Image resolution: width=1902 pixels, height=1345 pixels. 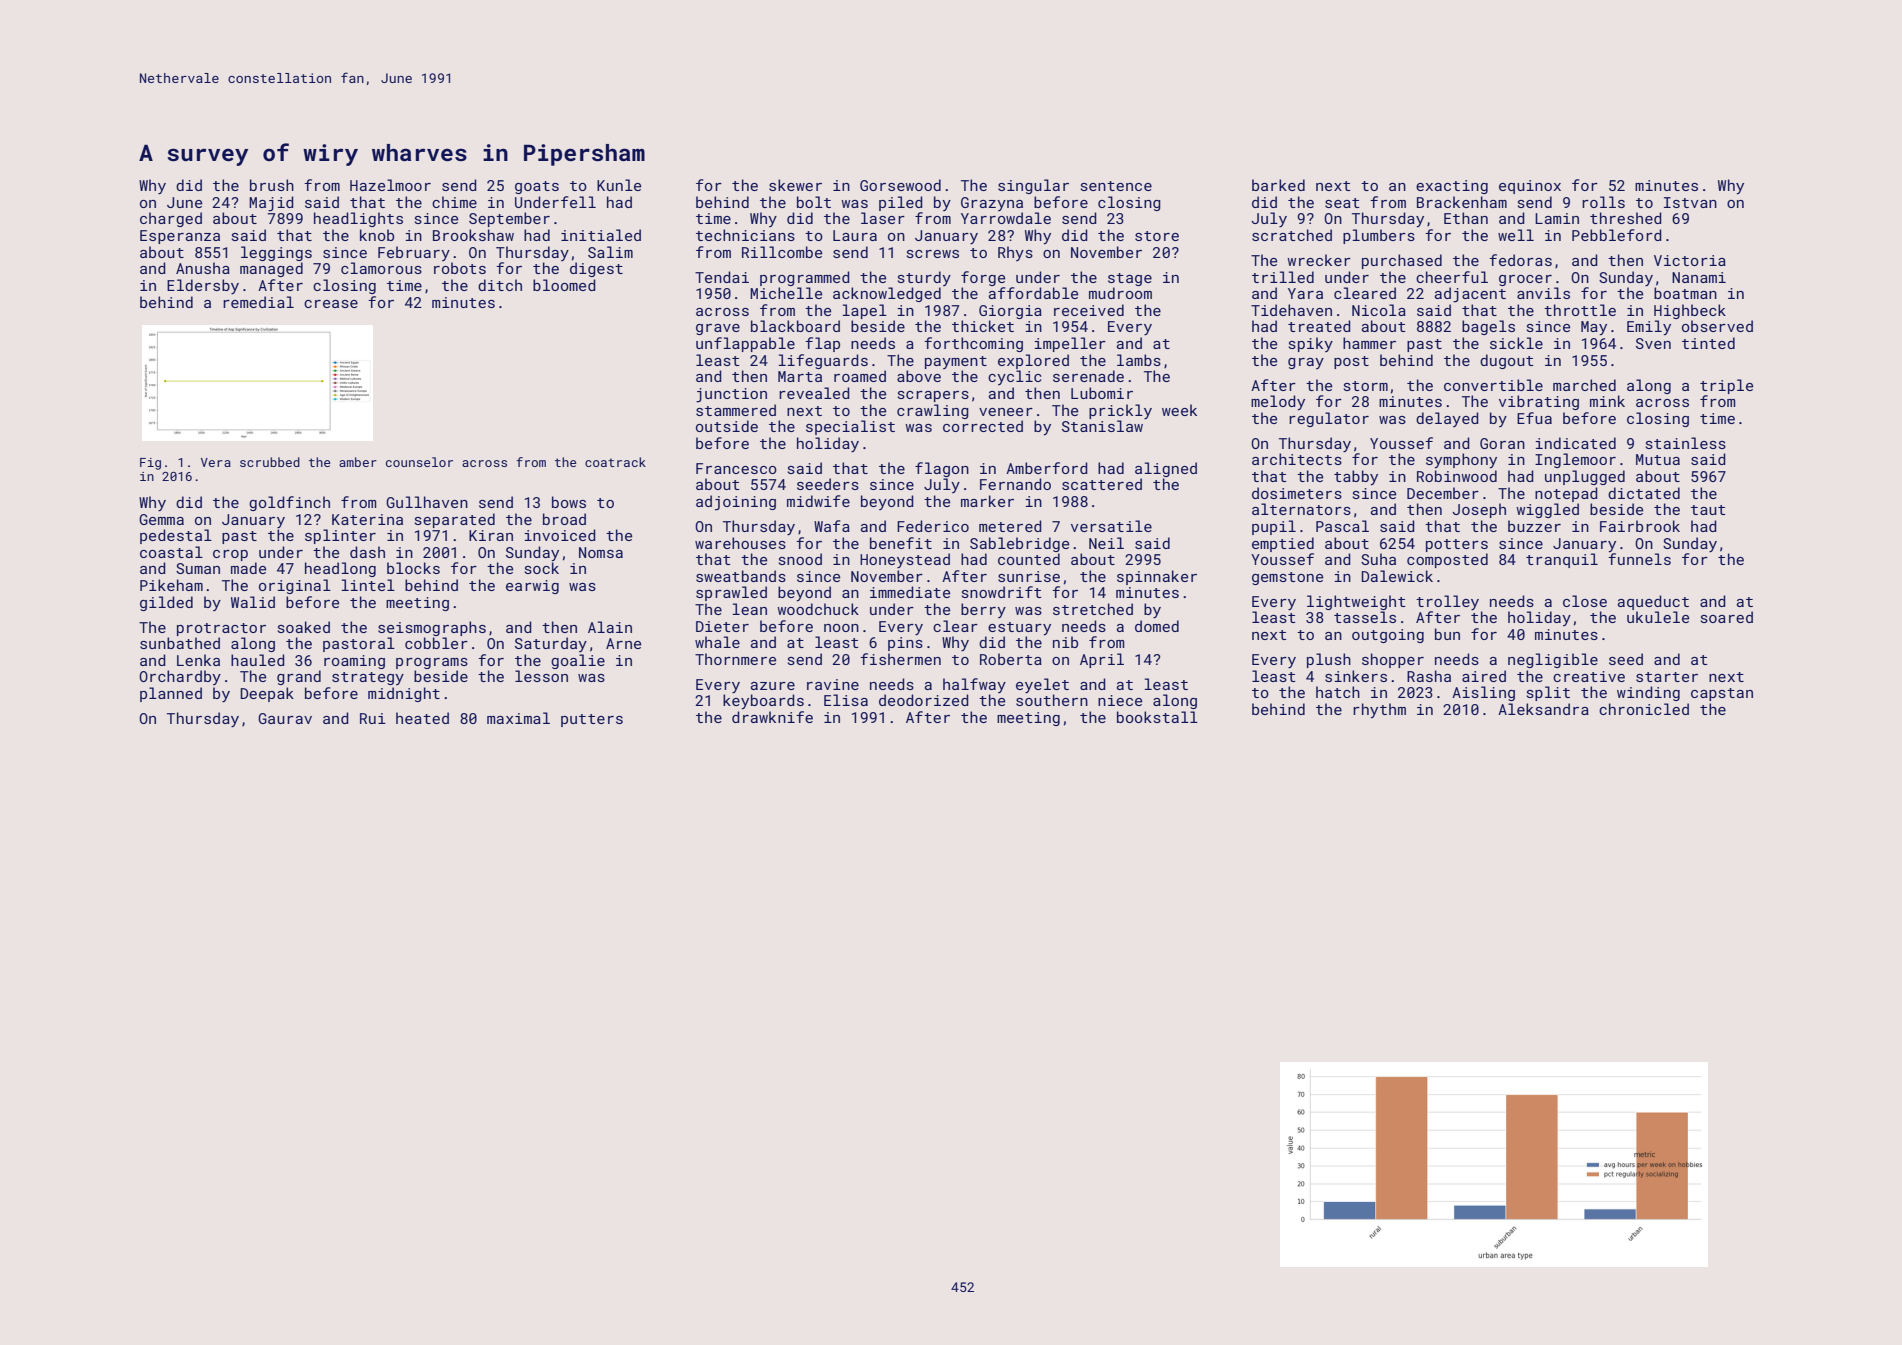 I want to click on sickle, so click(x=1516, y=343).
